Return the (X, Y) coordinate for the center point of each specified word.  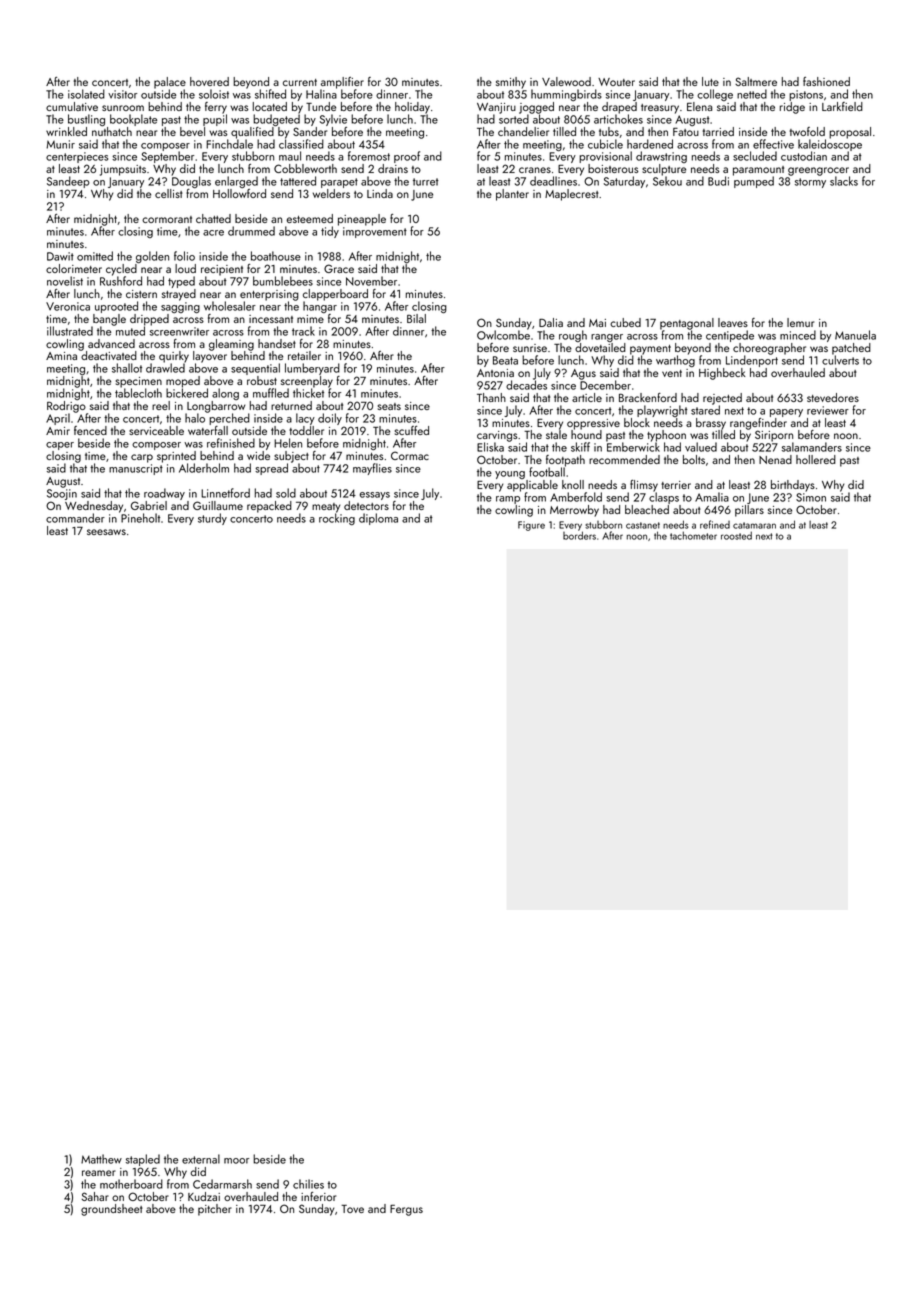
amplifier (342, 83)
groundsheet (112, 1210)
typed (181, 282)
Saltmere (756, 81)
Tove (352, 1209)
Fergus (406, 1210)
